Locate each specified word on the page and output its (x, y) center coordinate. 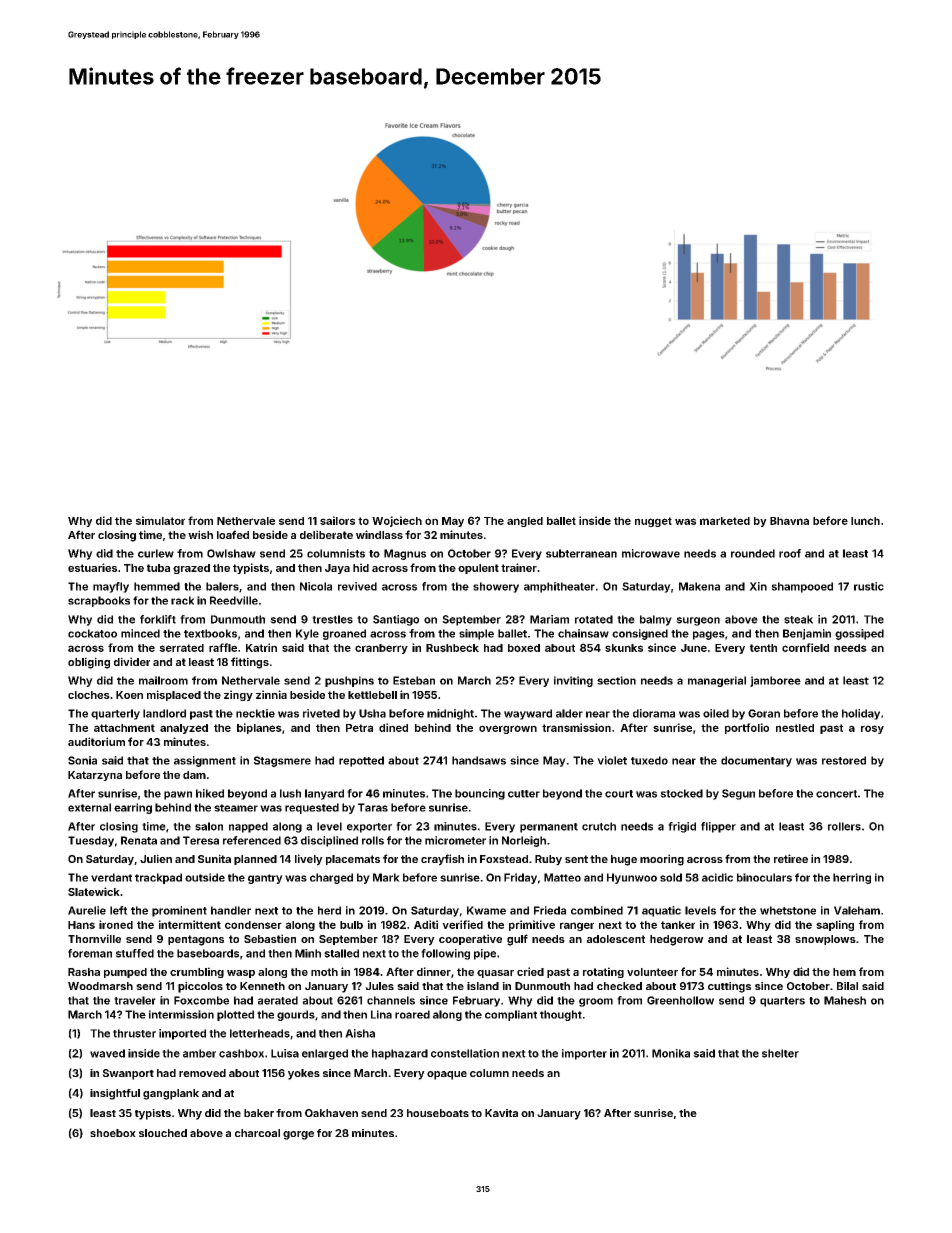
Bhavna (789, 521)
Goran (764, 713)
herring (852, 878)
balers (222, 586)
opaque (447, 1075)
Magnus (405, 554)
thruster (134, 1033)
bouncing (480, 794)
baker (259, 1113)
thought (561, 1015)
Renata (139, 840)
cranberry (381, 649)
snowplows (825, 940)
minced (140, 633)
